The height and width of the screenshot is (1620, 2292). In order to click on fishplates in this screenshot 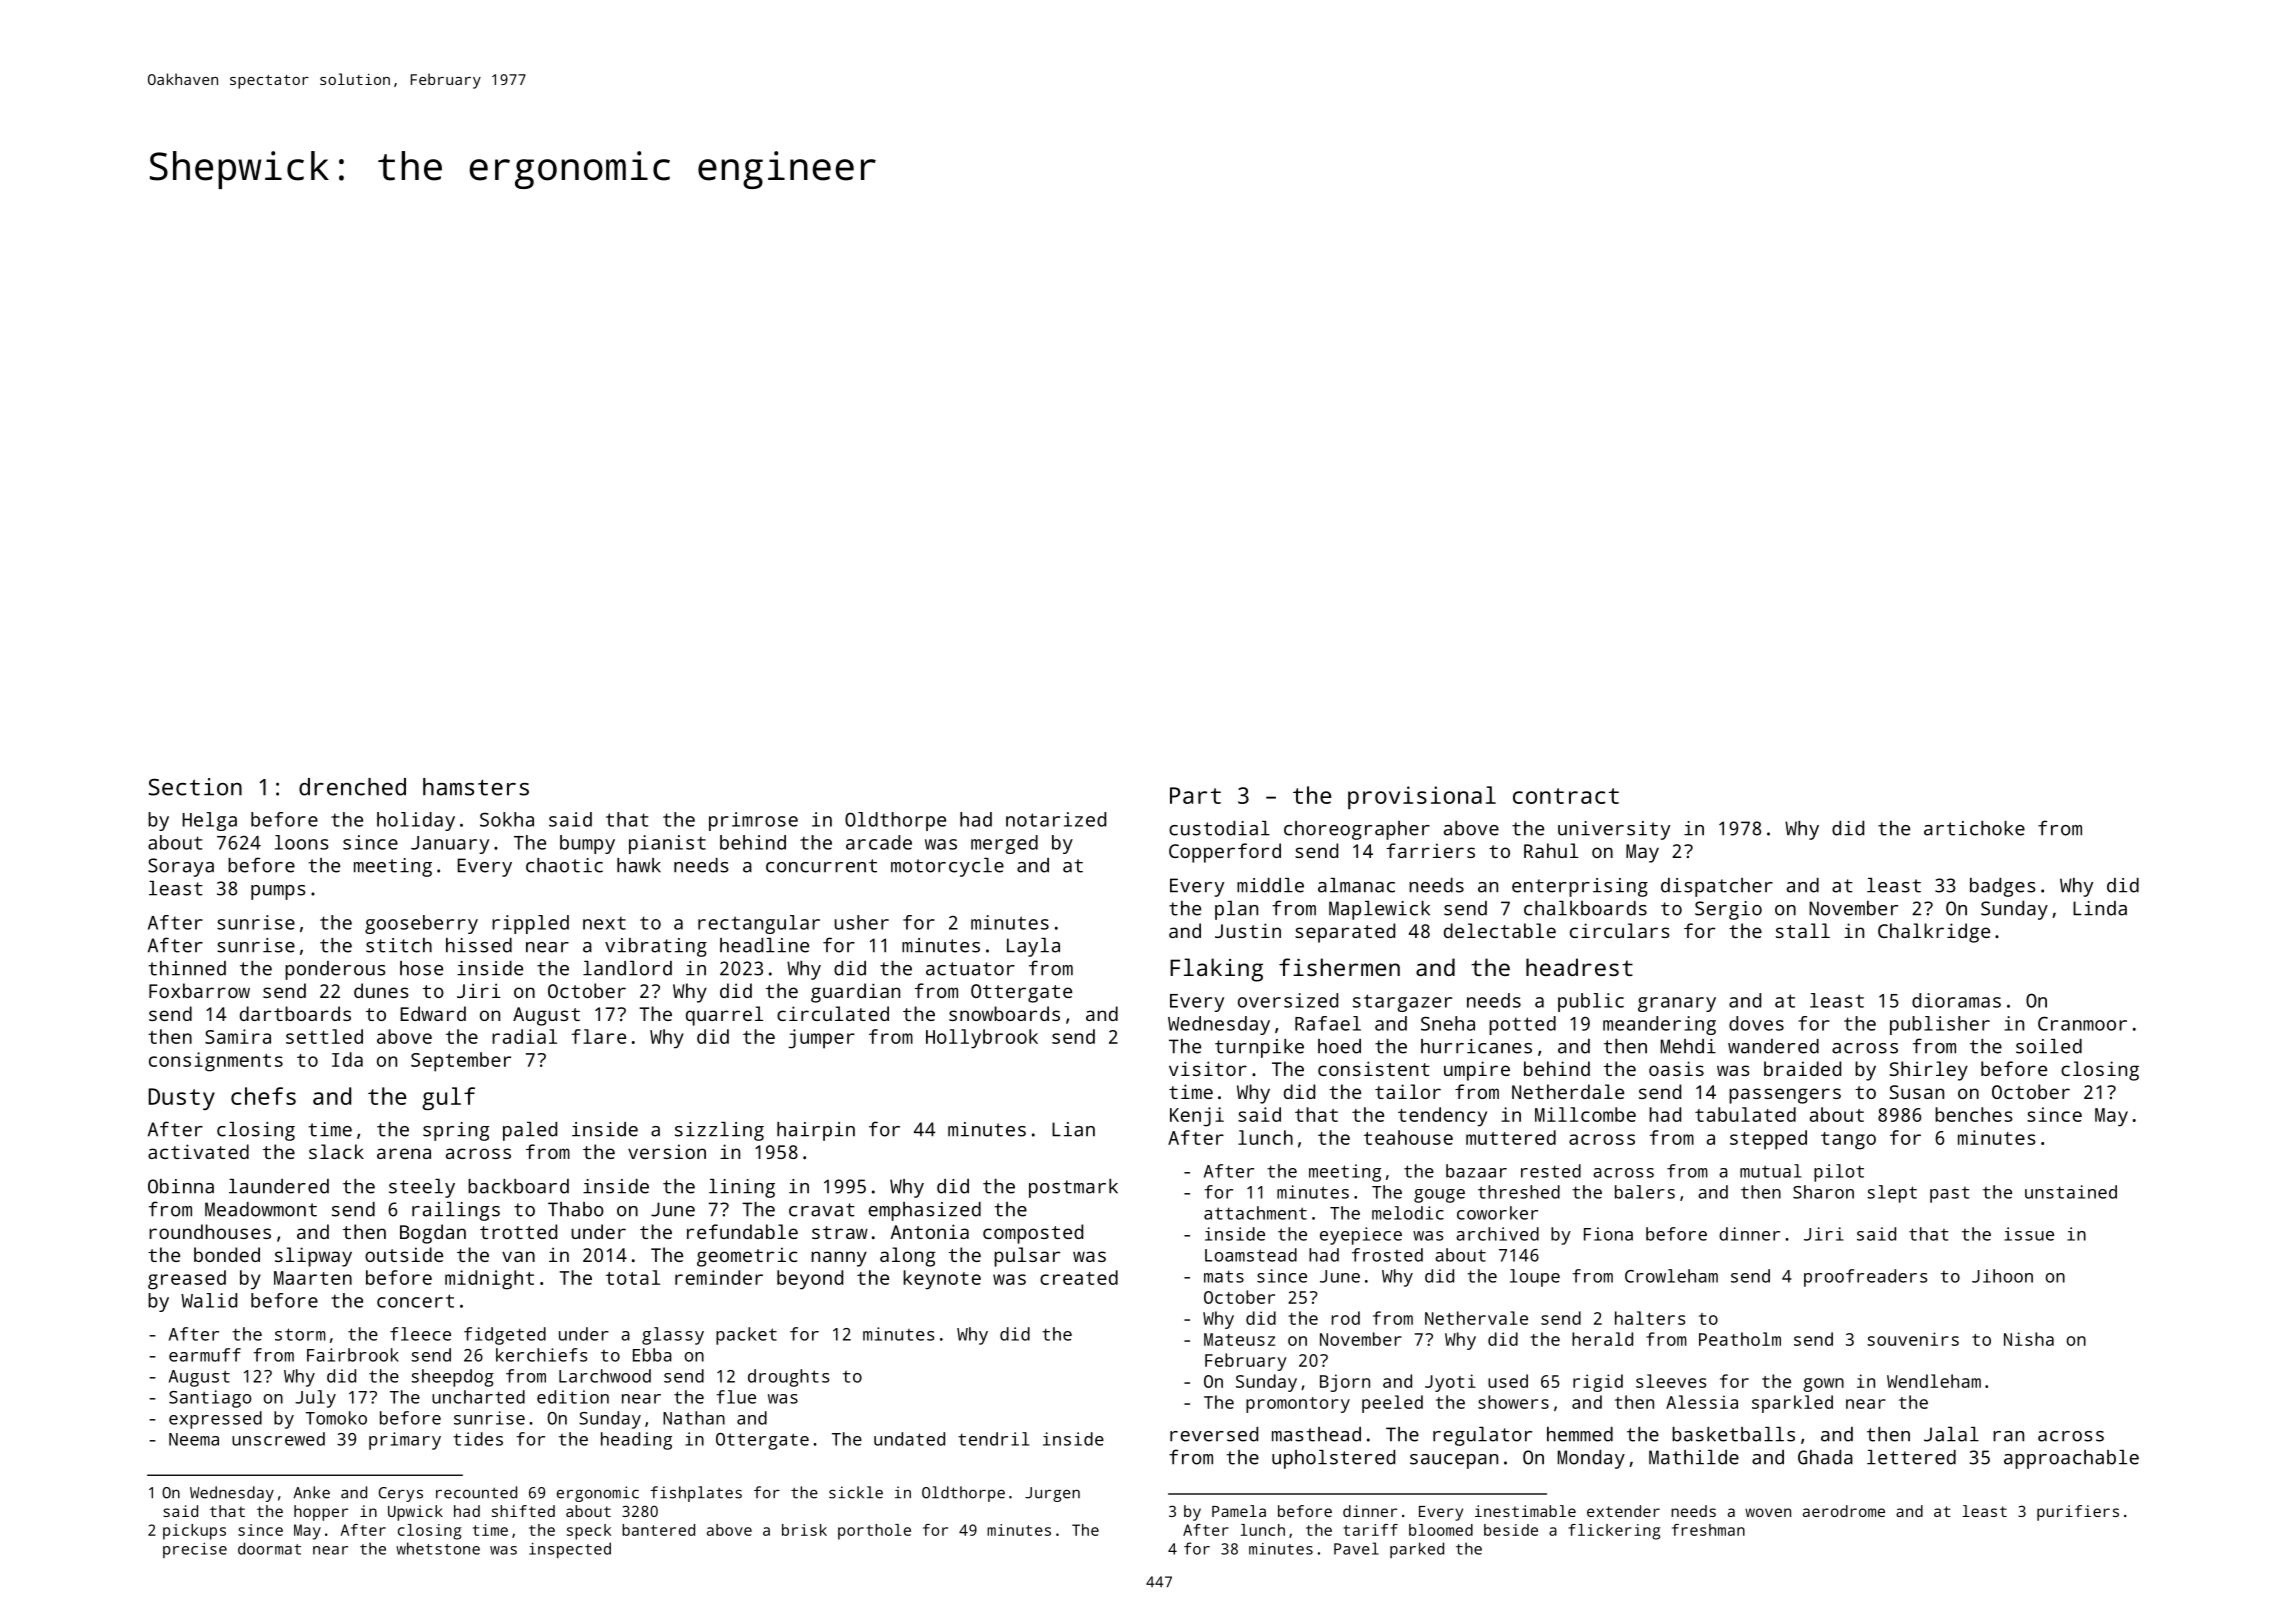, I will do `click(696, 1494)`.
